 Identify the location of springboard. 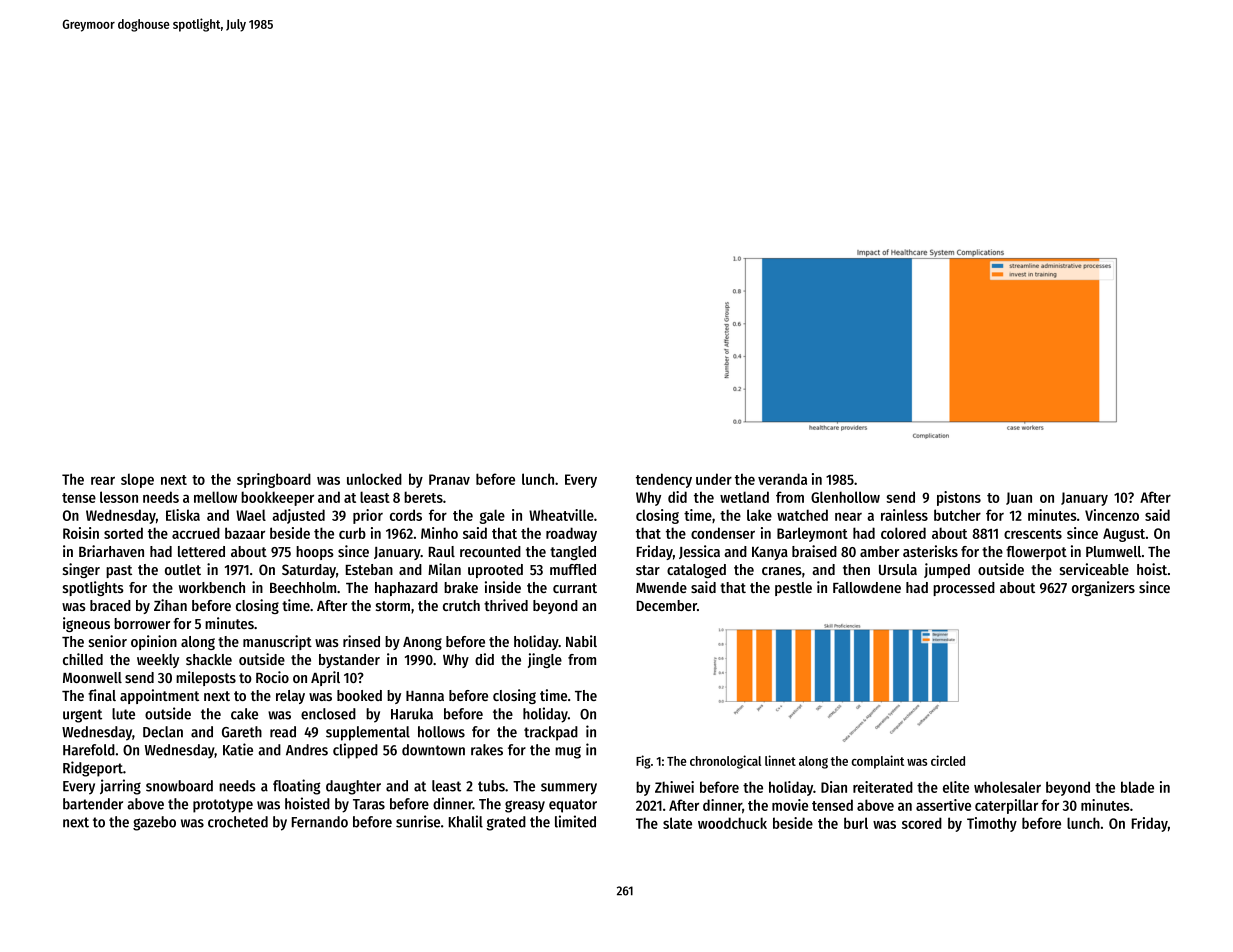
(274, 480).
